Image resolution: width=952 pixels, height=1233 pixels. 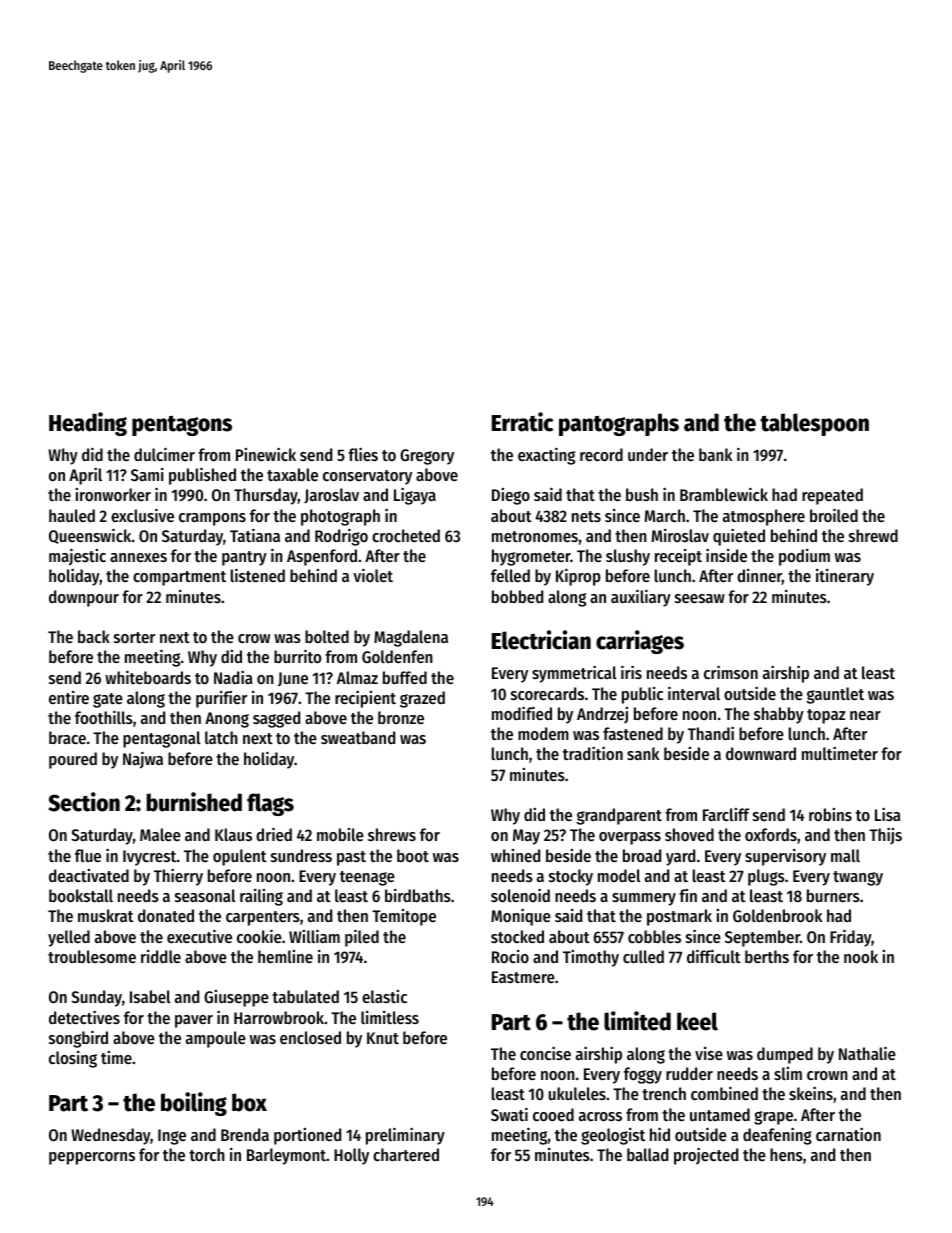 I want to click on combined, so click(x=724, y=1093).
